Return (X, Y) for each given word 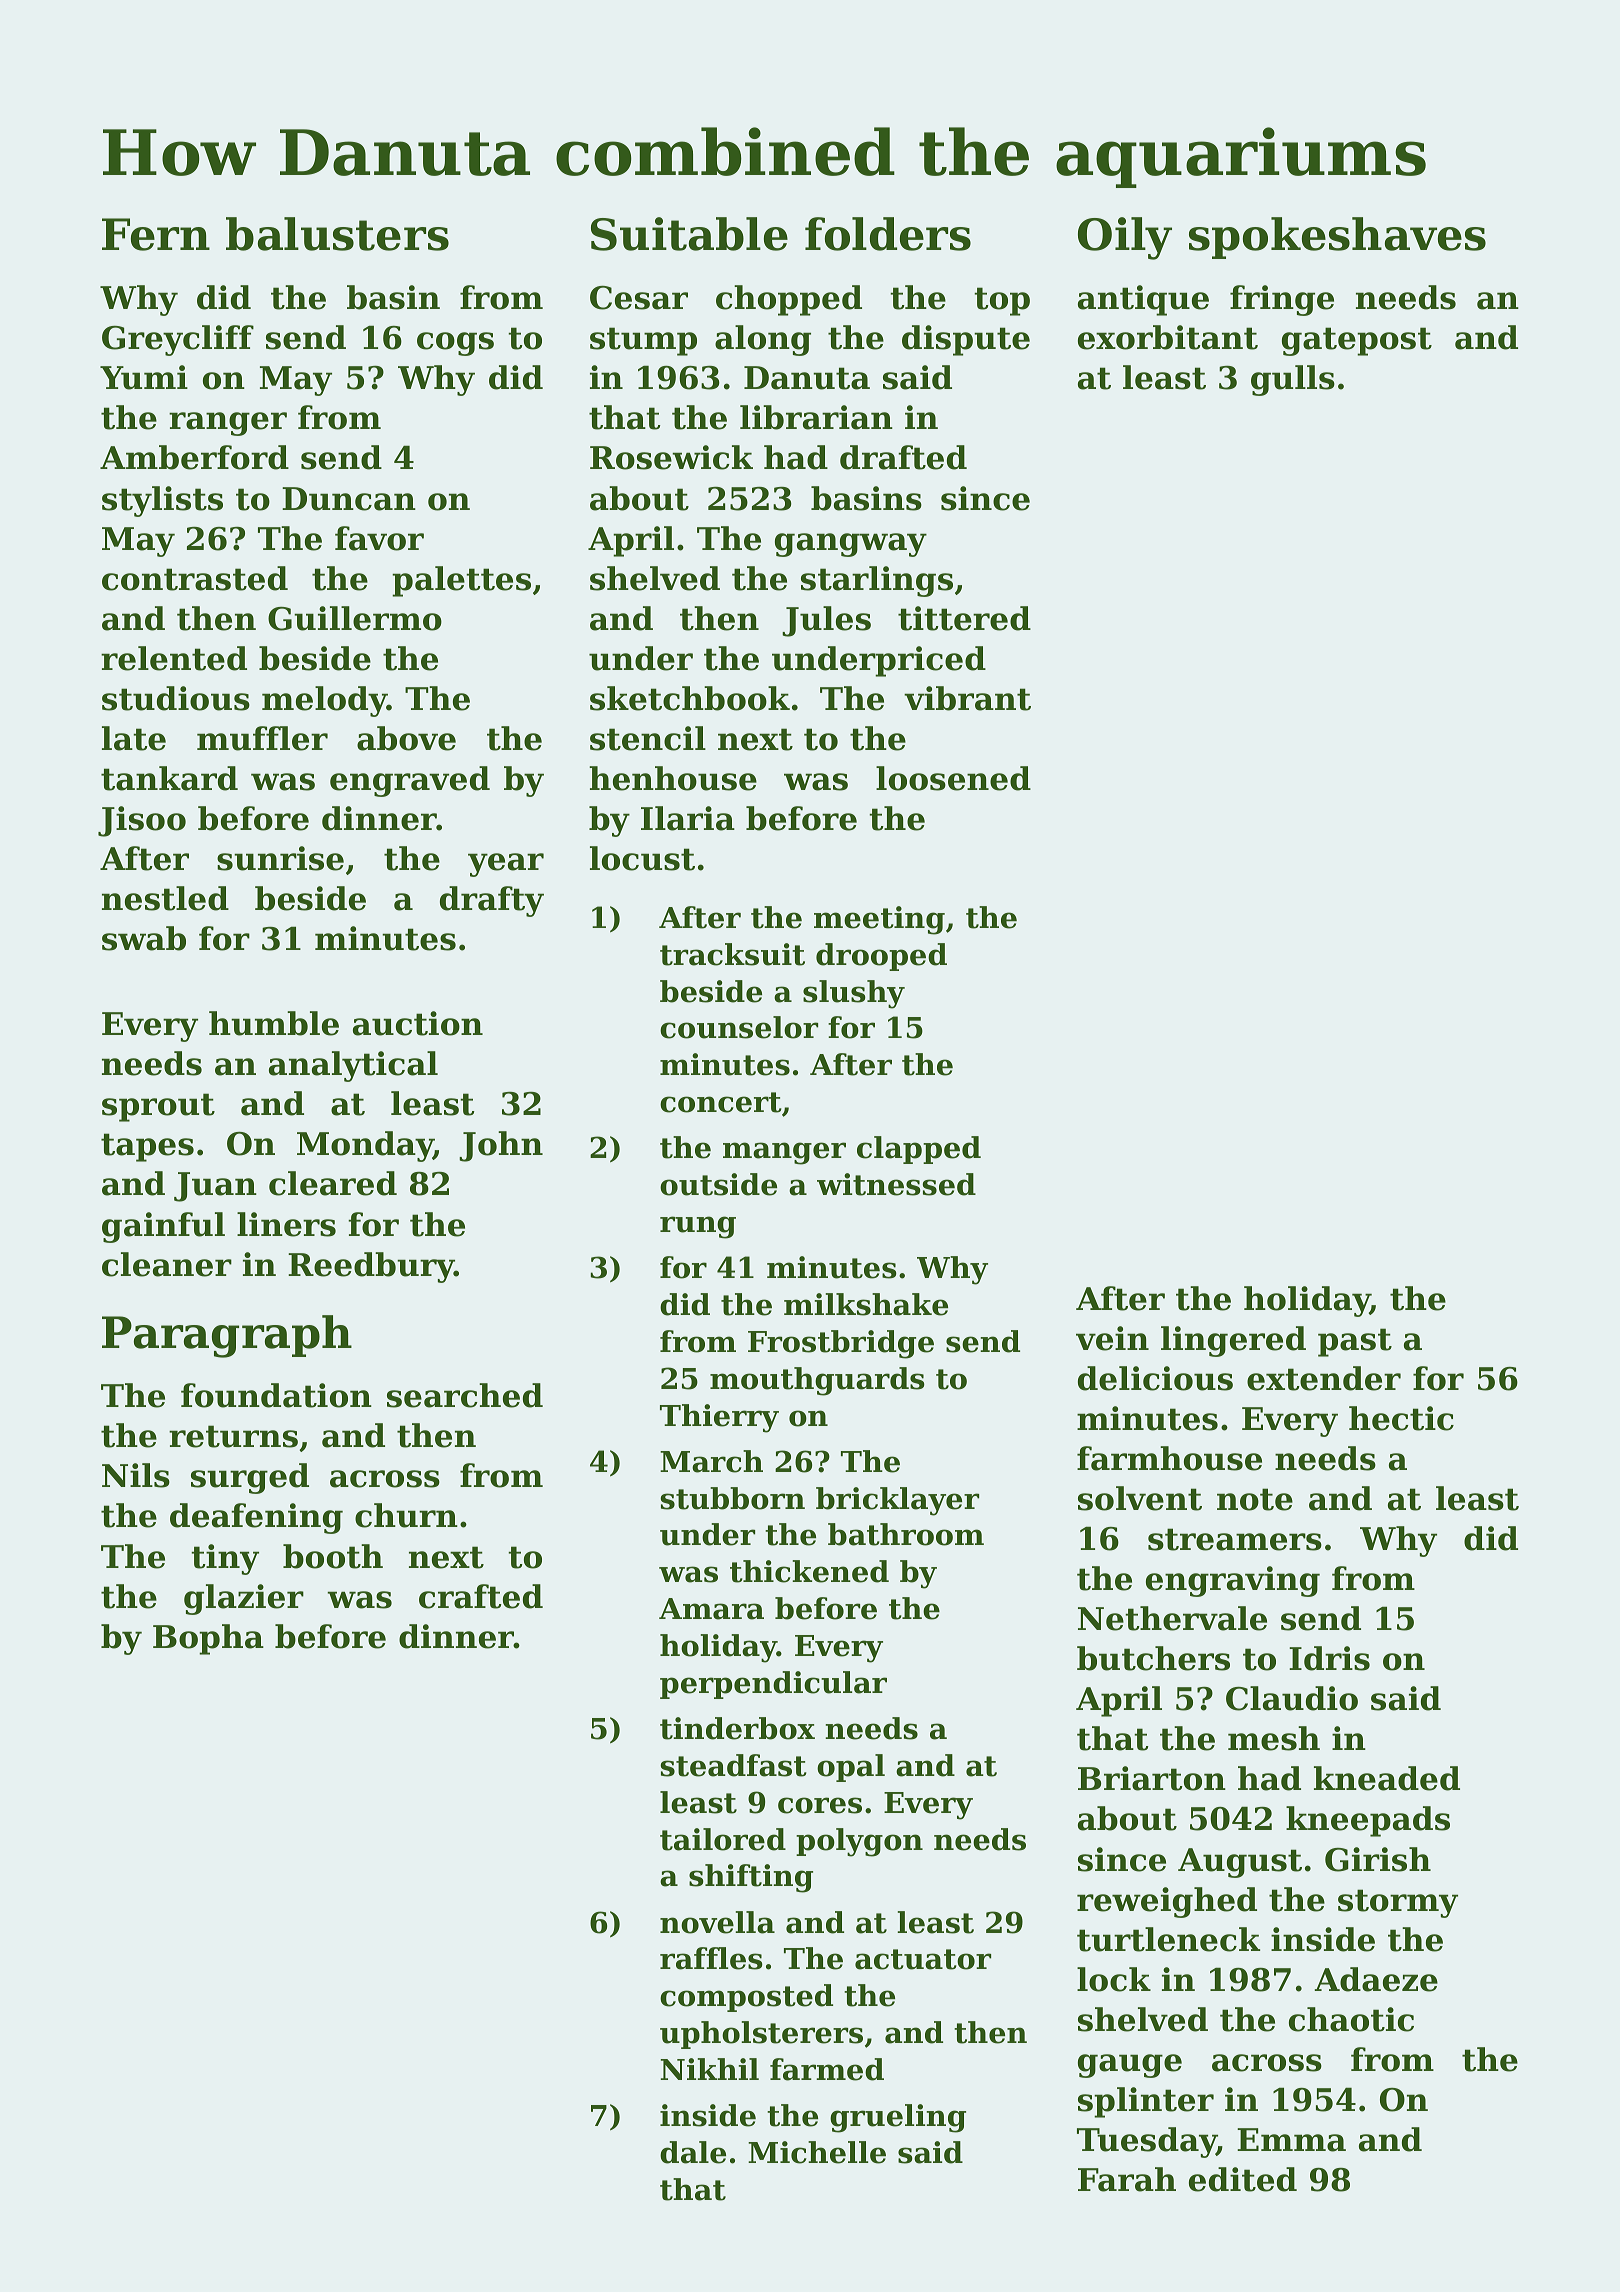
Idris (1329, 1658)
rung (698, 1227)
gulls (1293, 380)
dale (693, 2152)
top (1002, 301)
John (501, 1146)
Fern (156, 234)
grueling (898, 2118)
